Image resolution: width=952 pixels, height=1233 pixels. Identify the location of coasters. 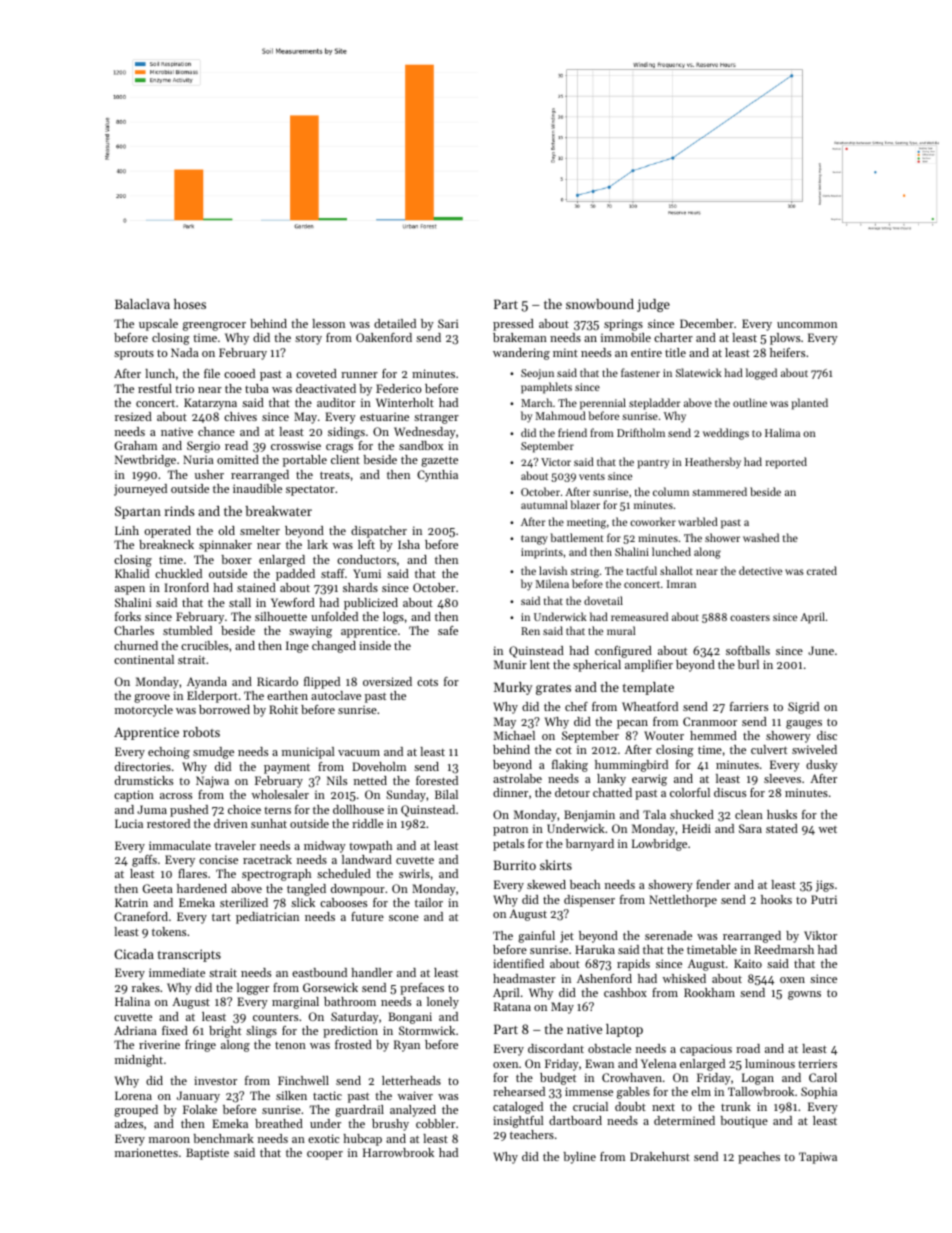
(750, 617).
